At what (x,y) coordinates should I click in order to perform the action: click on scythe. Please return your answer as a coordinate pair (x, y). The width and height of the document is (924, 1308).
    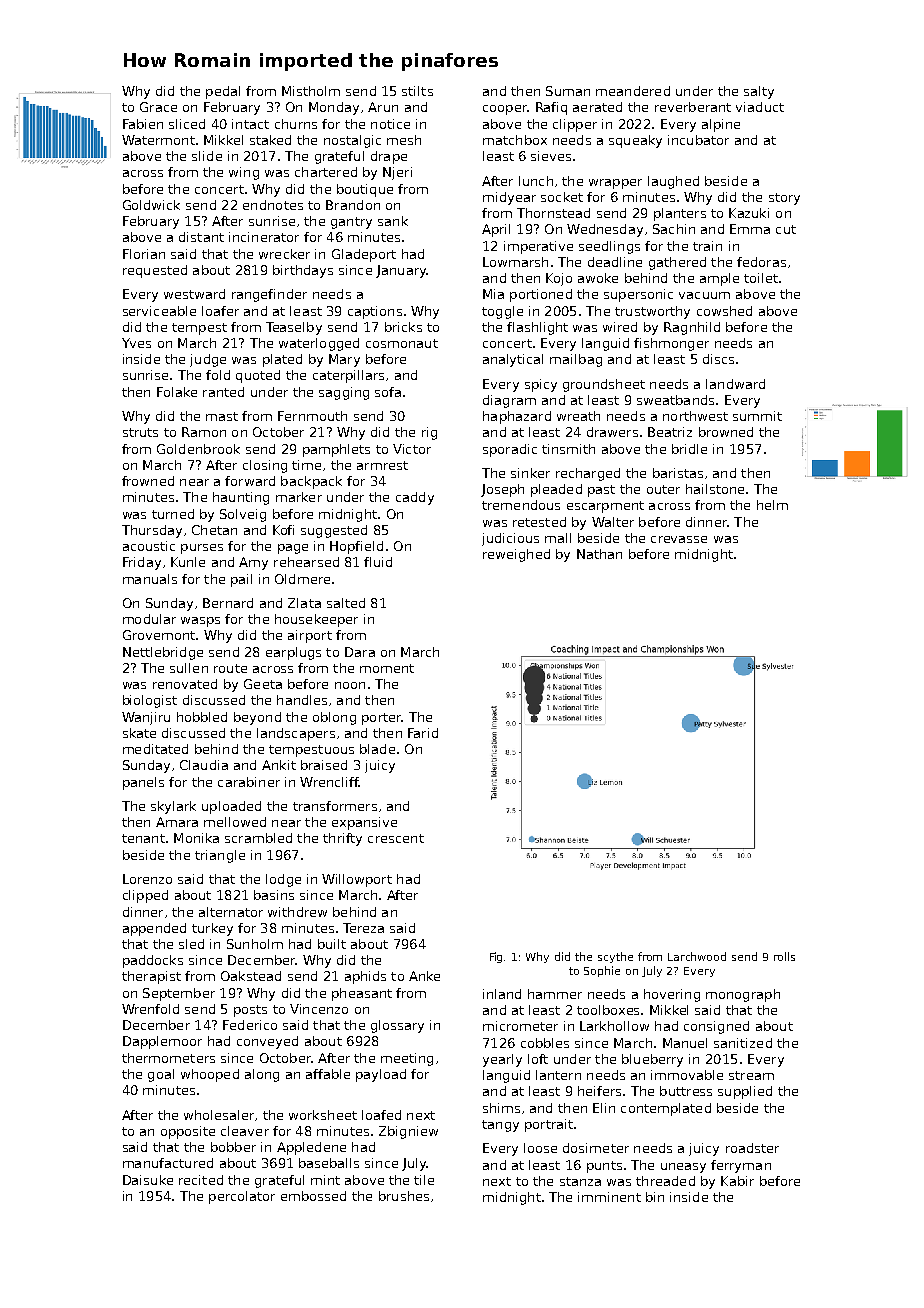
    Looking at the image, I should click on (615, 957).
